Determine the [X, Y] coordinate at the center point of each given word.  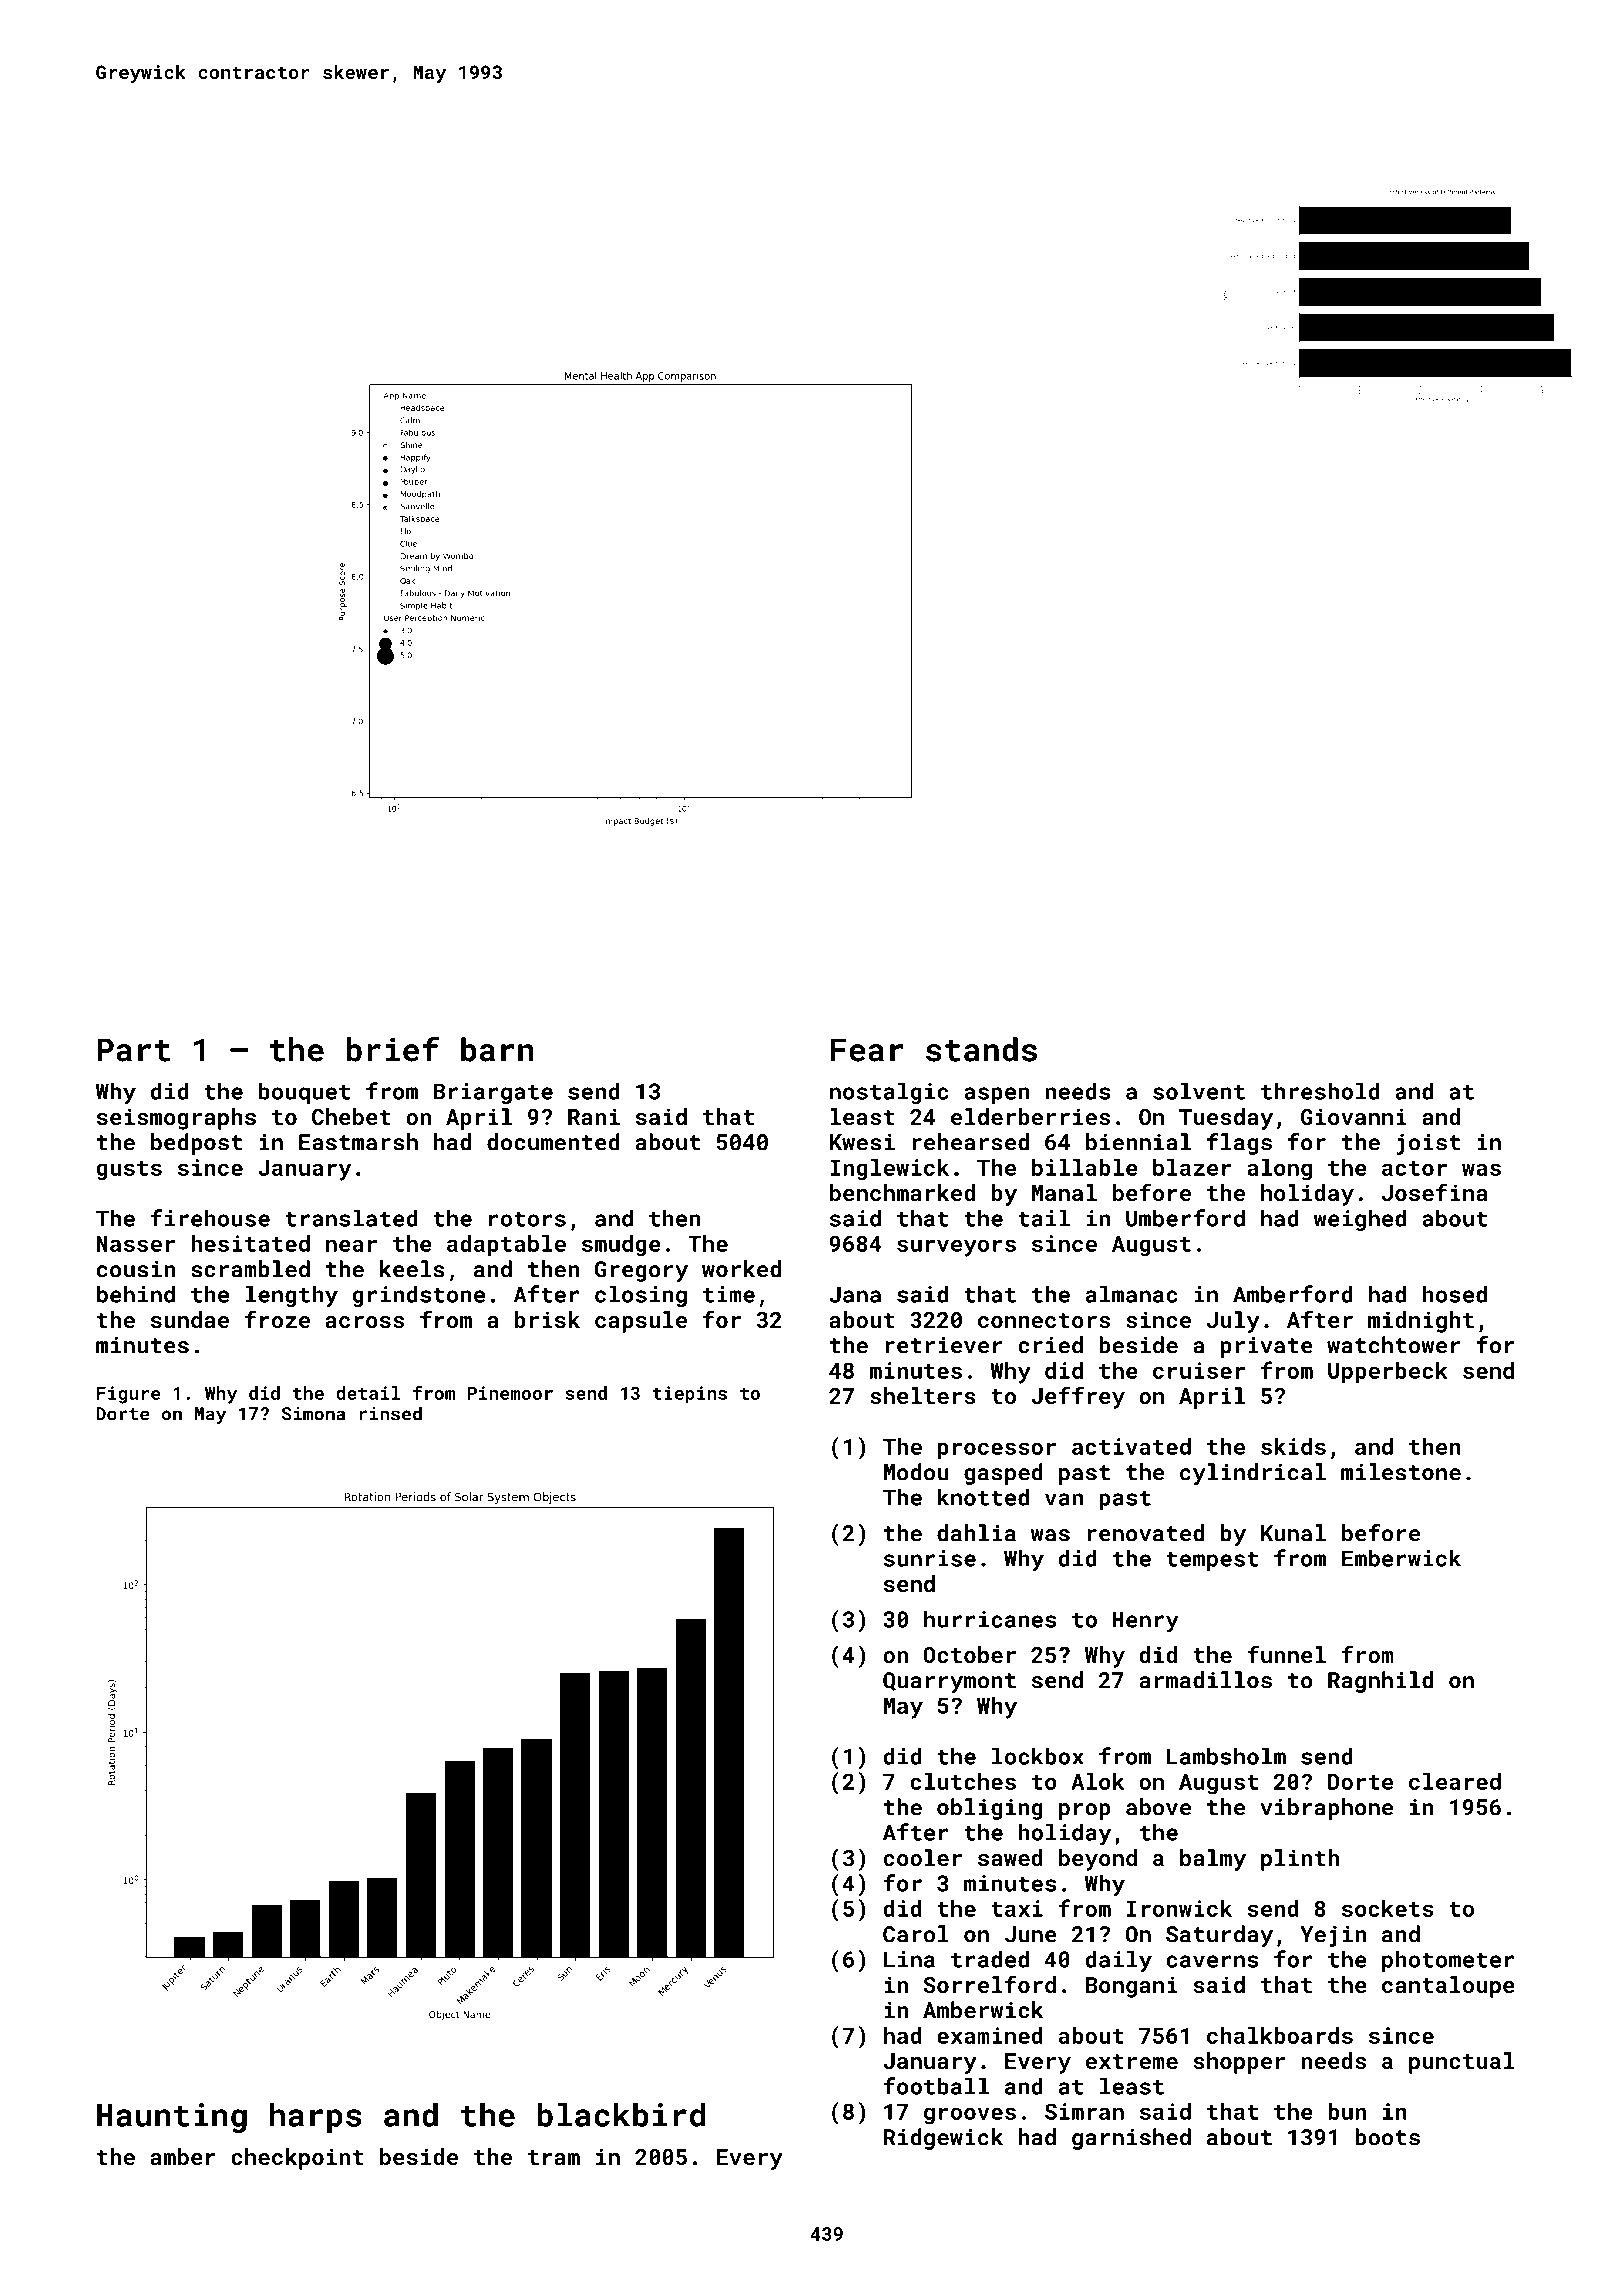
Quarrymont [949, 1682]
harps [316, 2117]
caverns [1212, 1961]
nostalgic [889, 1093]
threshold [1320, 1091]
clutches [963, 1781]
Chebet [351, 1116]
